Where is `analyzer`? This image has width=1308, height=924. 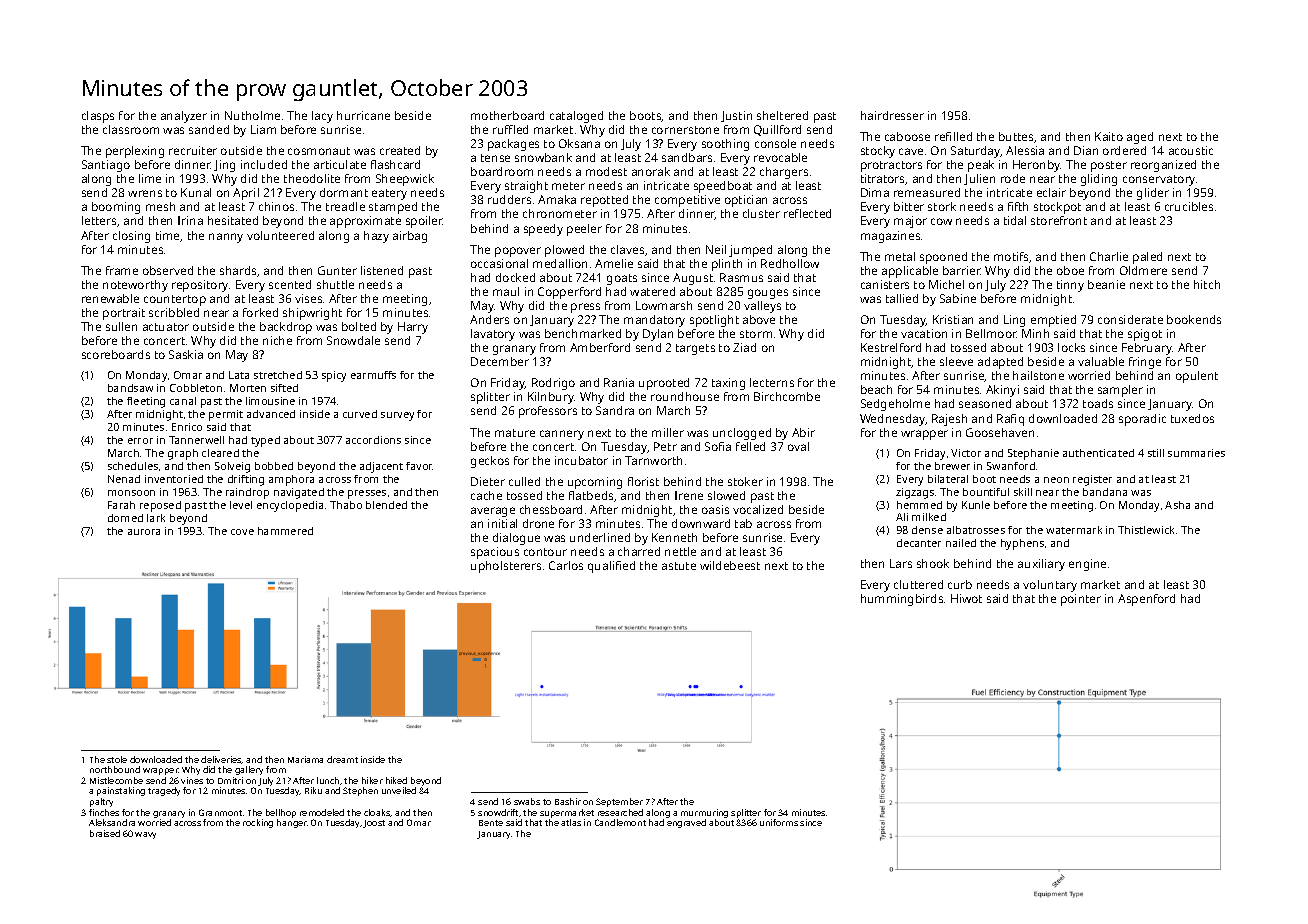
analyzer is located at coordinates (184, 117).
